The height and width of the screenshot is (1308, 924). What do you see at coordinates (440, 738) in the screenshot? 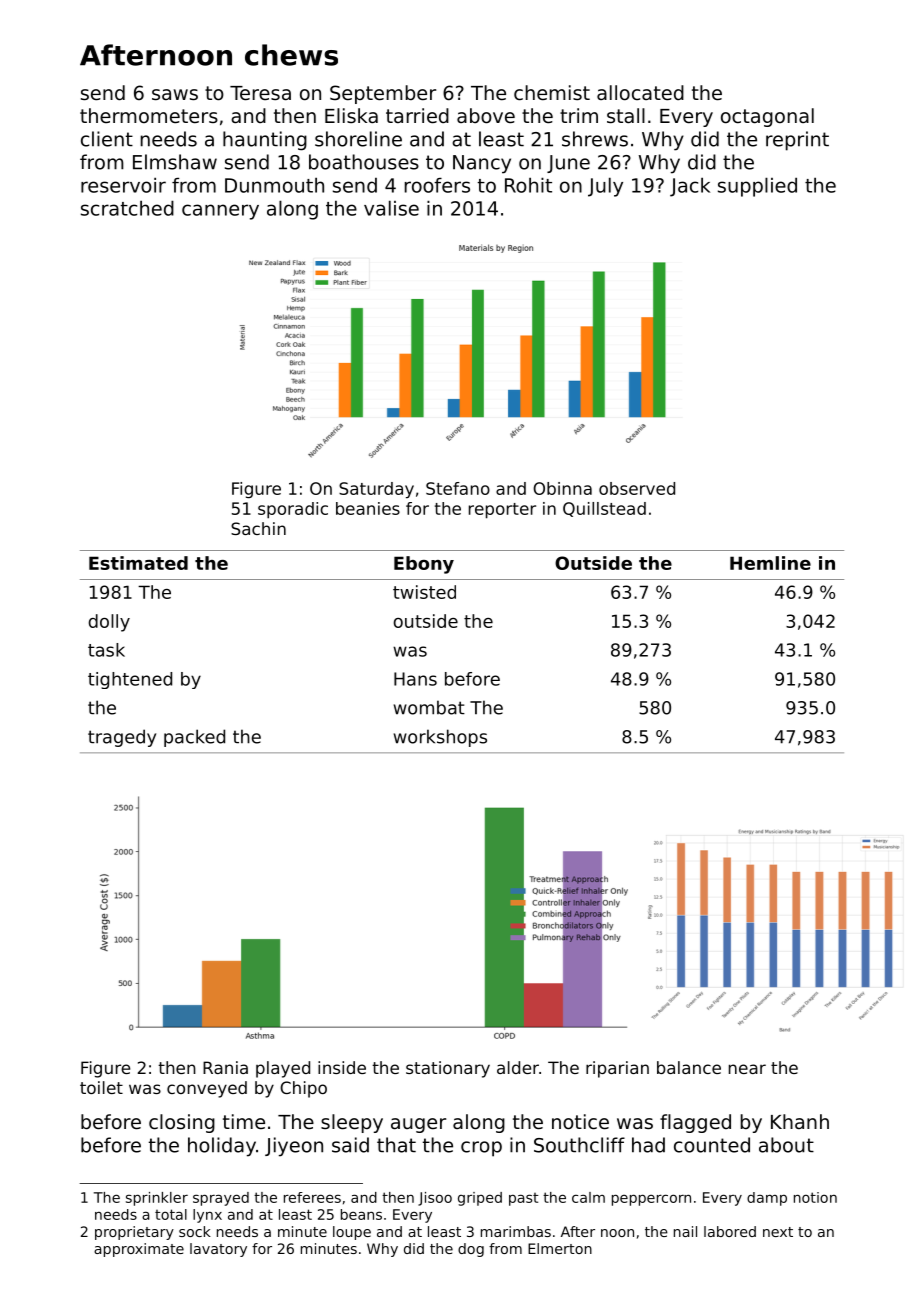
I see `workshops` at bounding box center [440, 738].
